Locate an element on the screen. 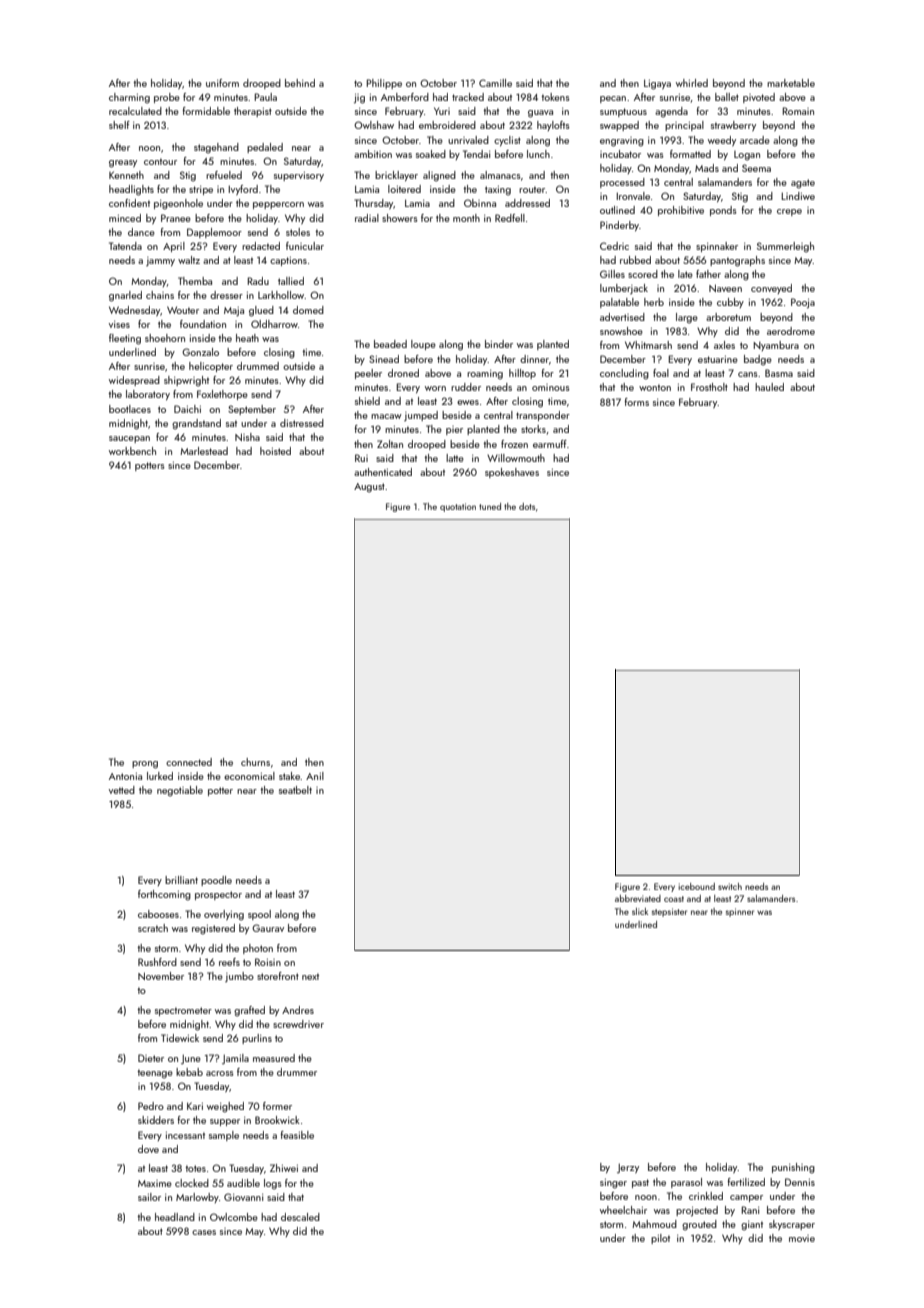 Image resolution: width=924 pixels, height=1308 pixels. abbreviated is located at coordinates (638, 898).
